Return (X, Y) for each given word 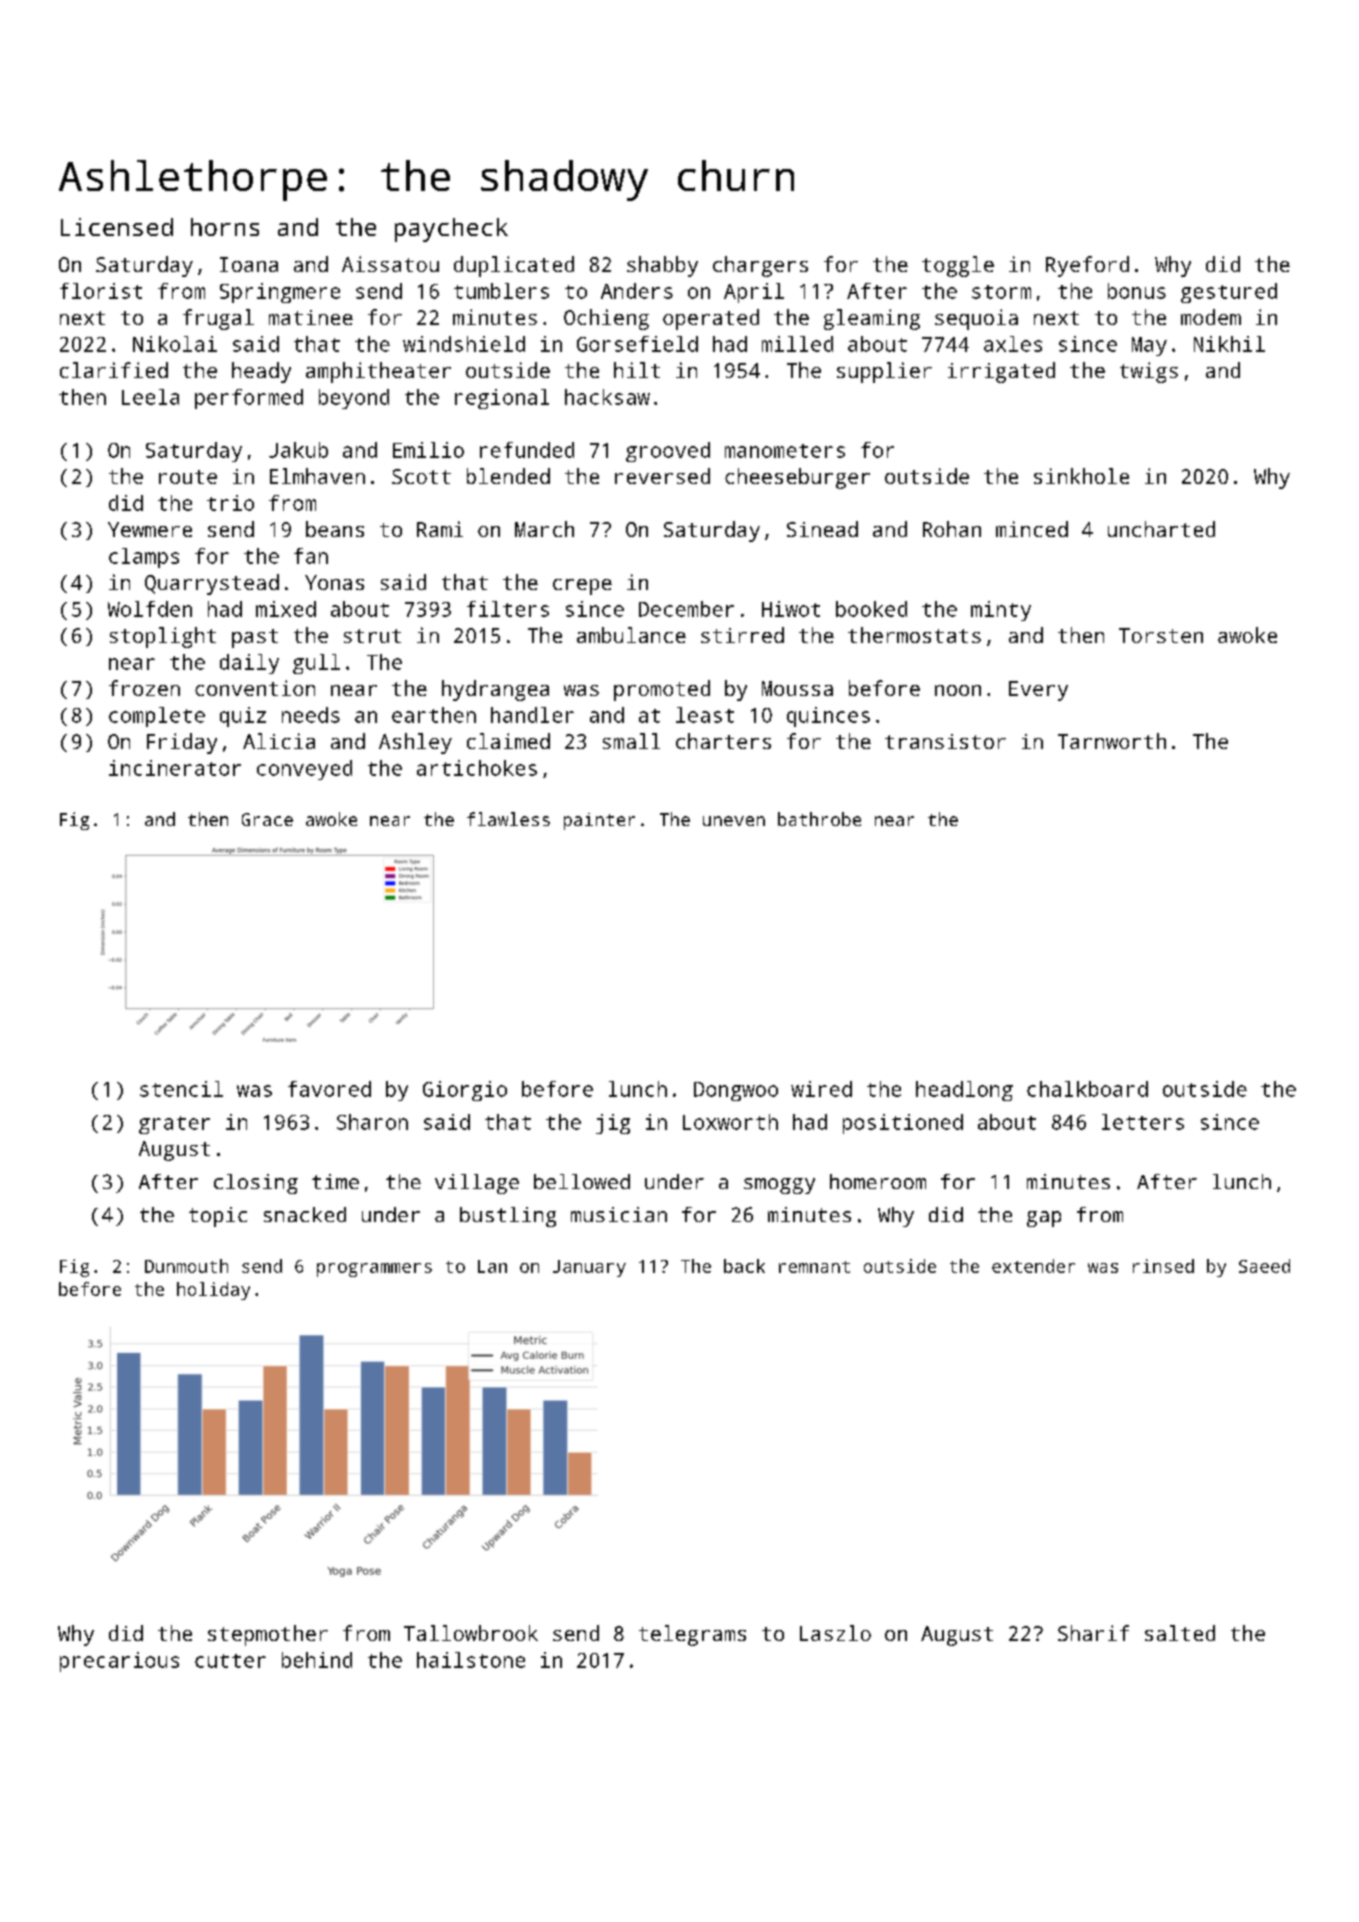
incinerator (175, 768)
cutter (230, 1661)
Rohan (952, 529)
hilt (637, 370)
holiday (213, 1291)
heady (261, 372)
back (744, 1266)
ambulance (631, 635)
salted (1180, 1633)
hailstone (471, 1660)
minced (1032, 529)
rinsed (1163, 1266)
